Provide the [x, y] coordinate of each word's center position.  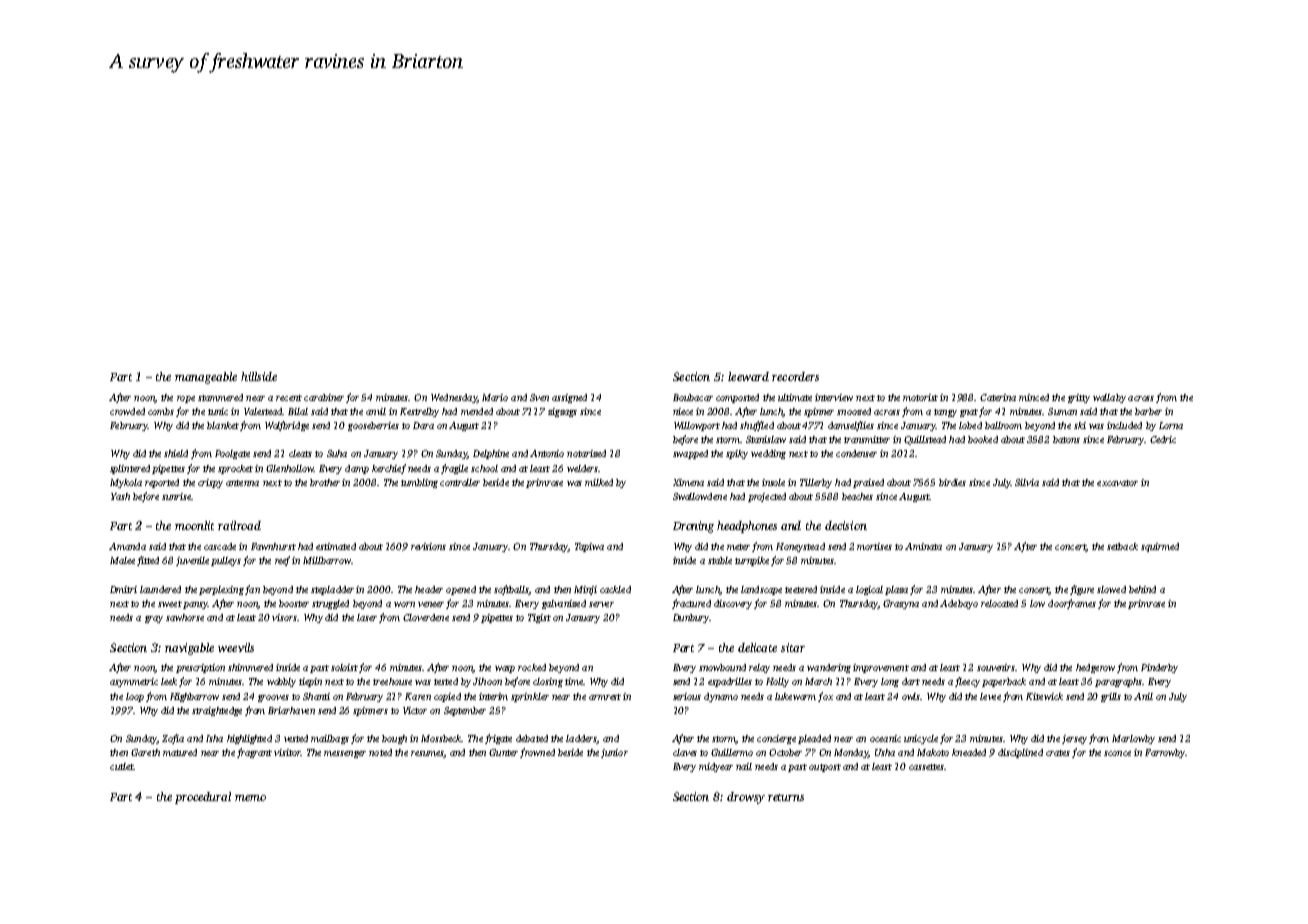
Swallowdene [700, 496]
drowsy [746, 798]
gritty [1079, 398]
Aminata [923, 546]
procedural [203, 798]
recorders [795, 376]
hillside [259, 376]
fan [252, 590]
